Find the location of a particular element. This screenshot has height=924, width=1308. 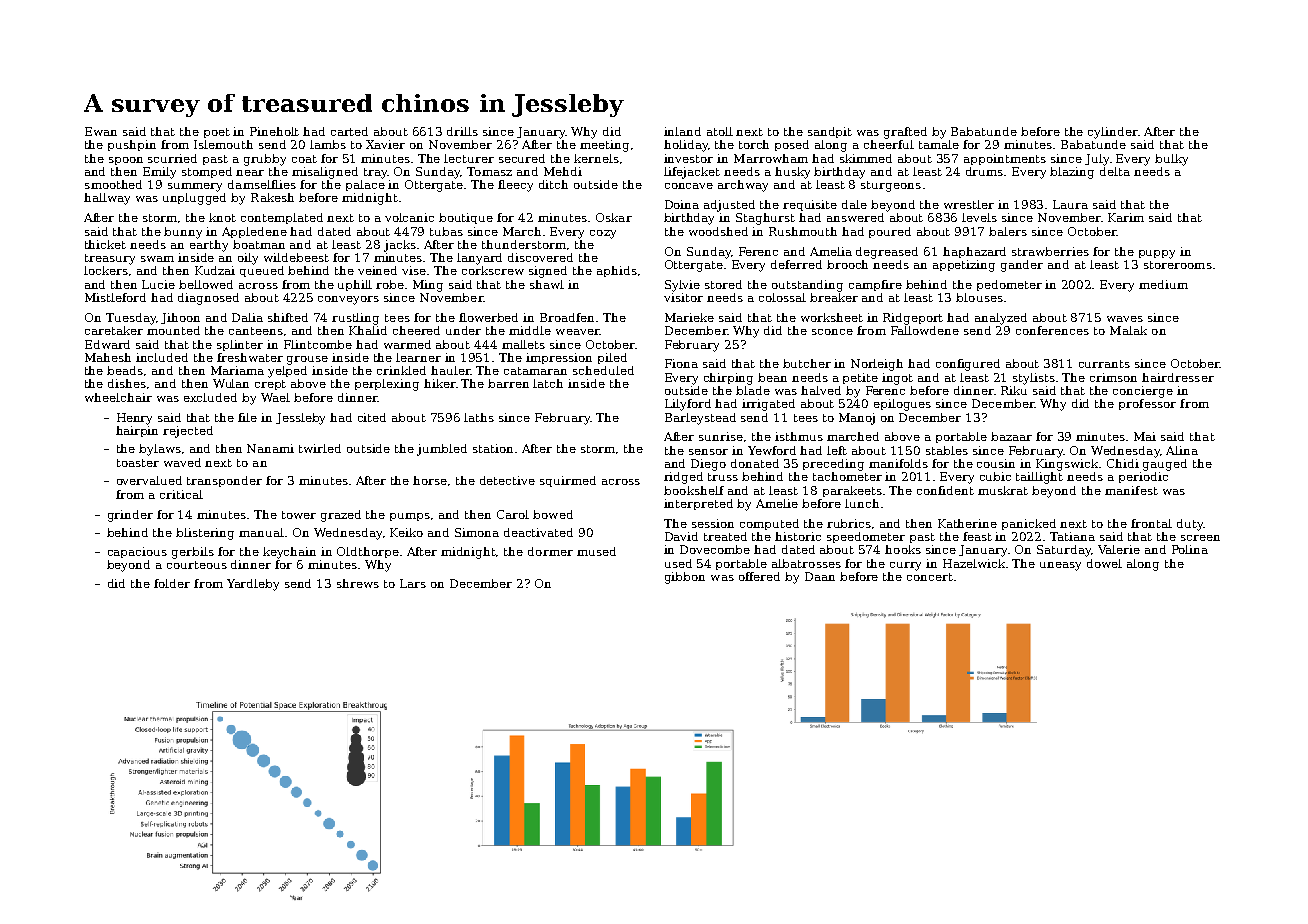

poet is located at coordinates (217, 133).
